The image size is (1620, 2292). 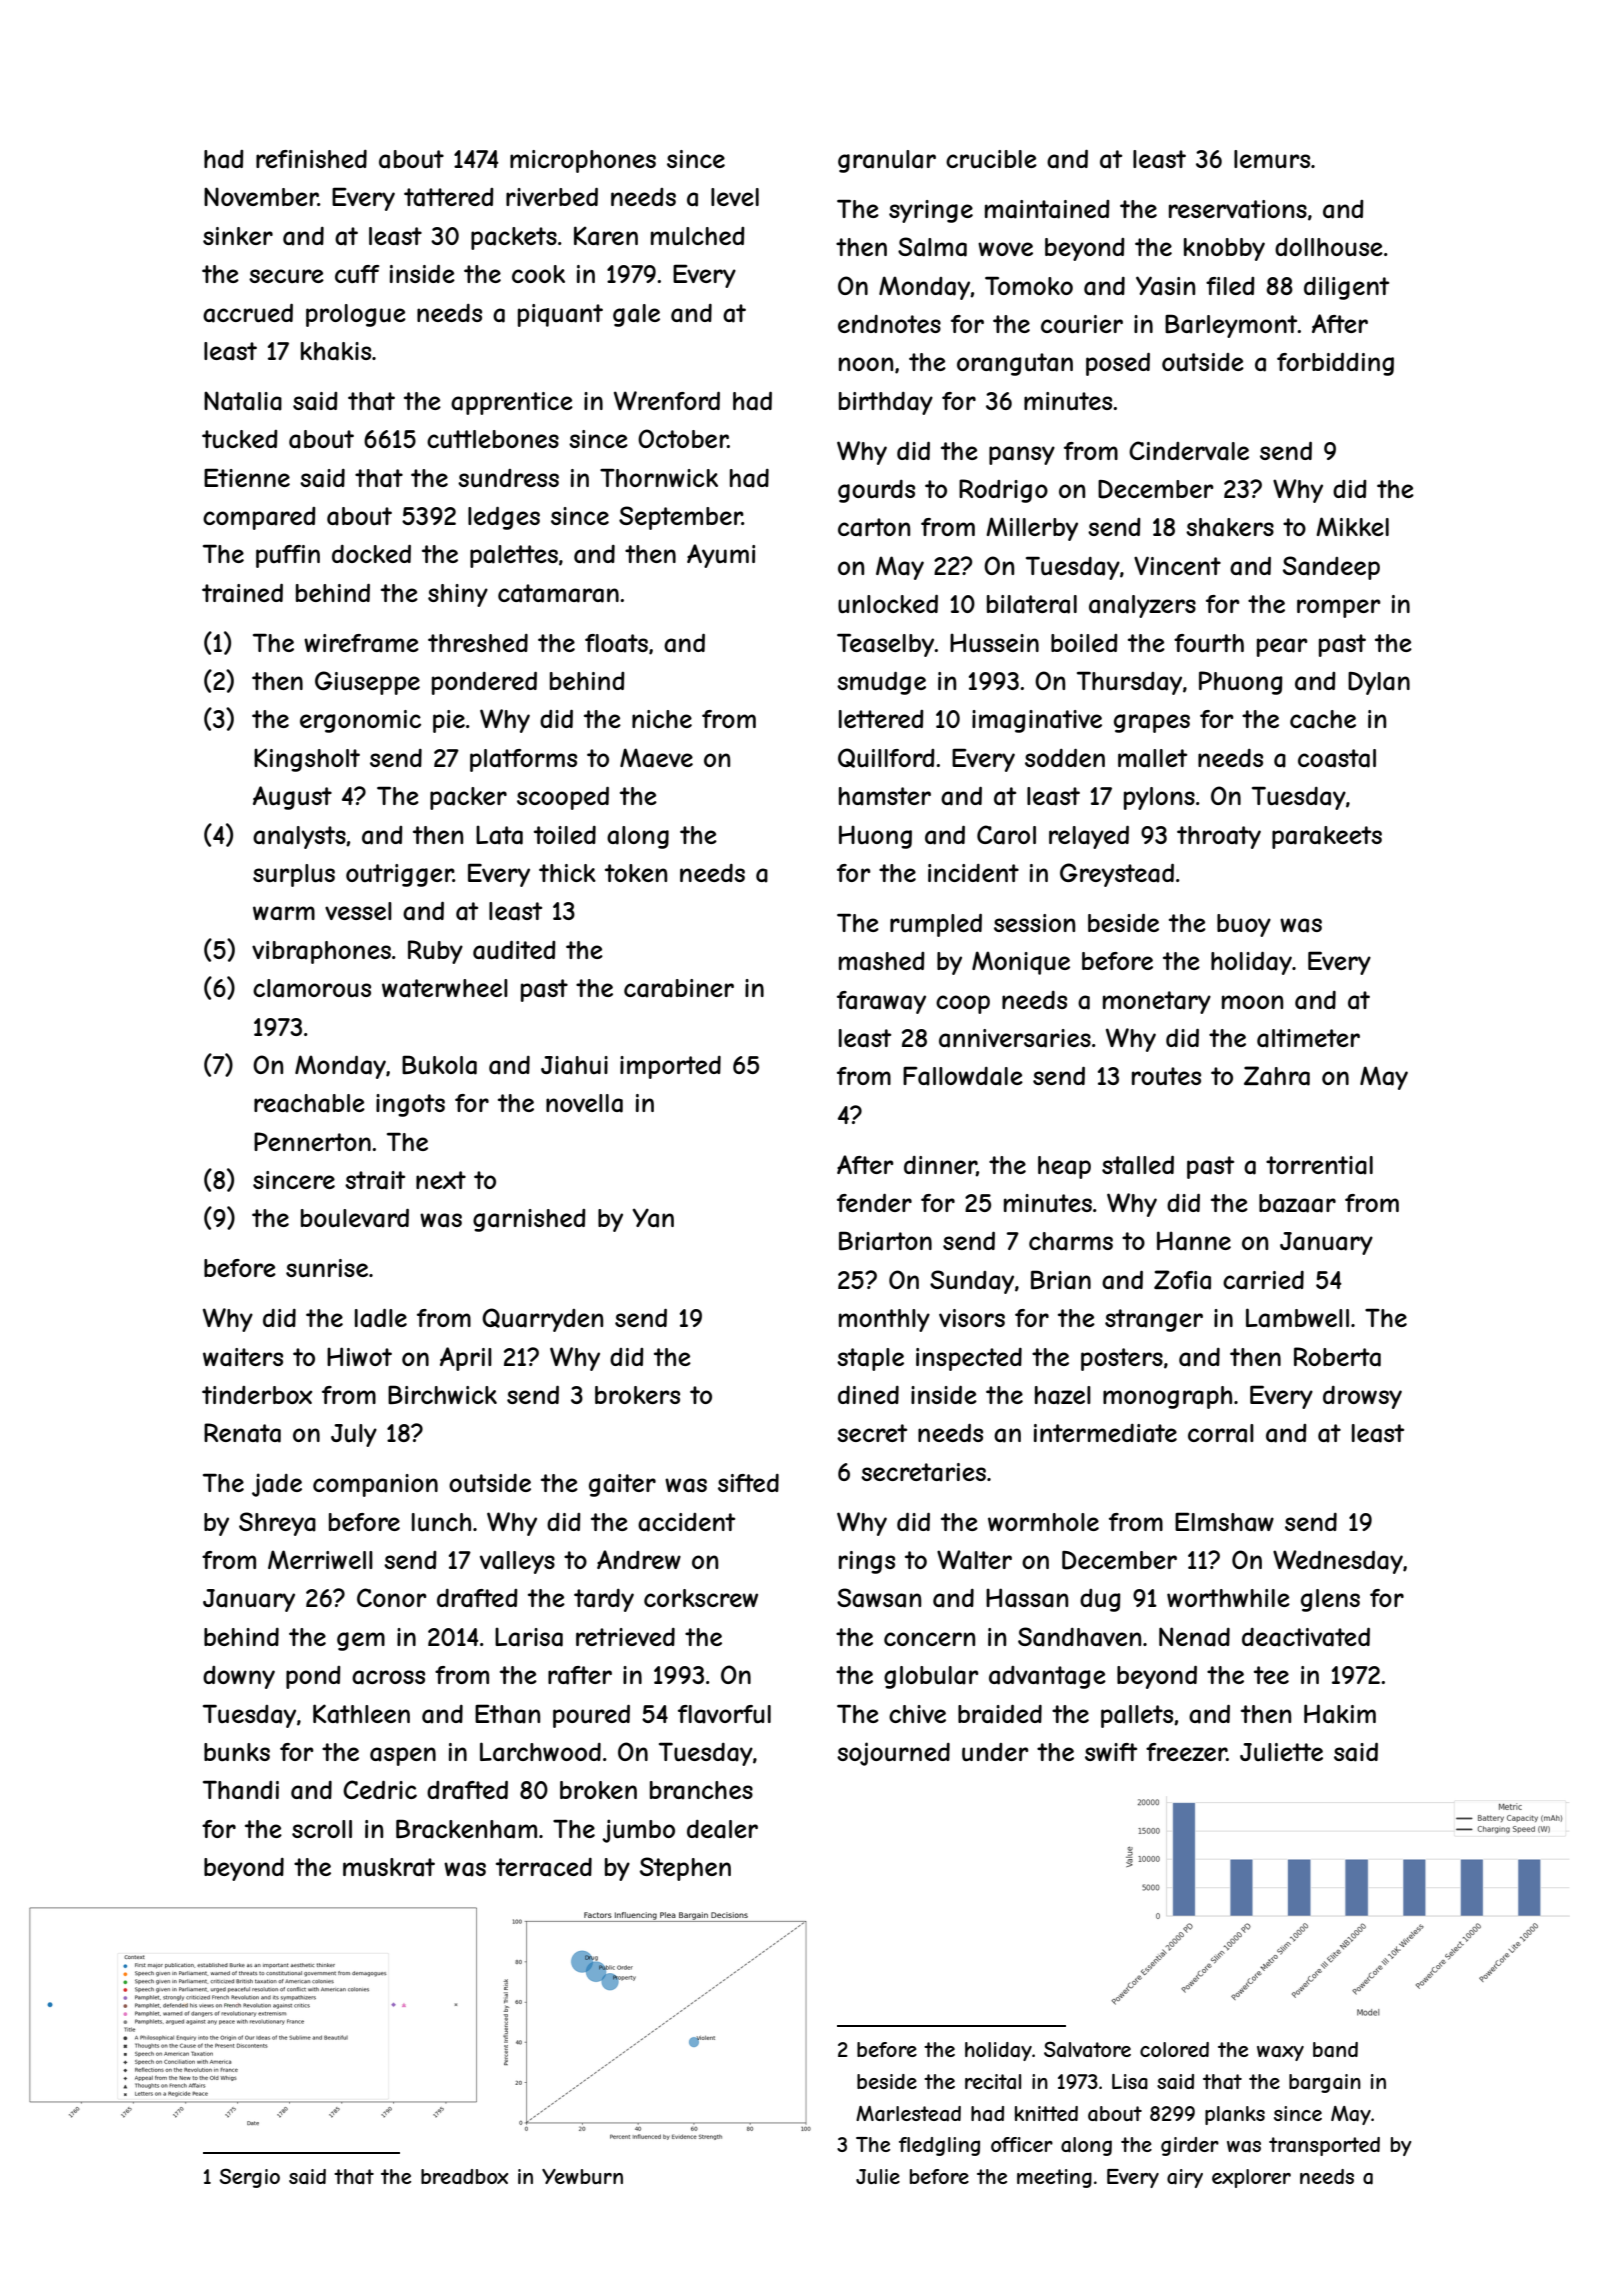 What do you see at coordinates (748, 1483) in the document?
I see `sifted` at bounding box center [748, 1483].
